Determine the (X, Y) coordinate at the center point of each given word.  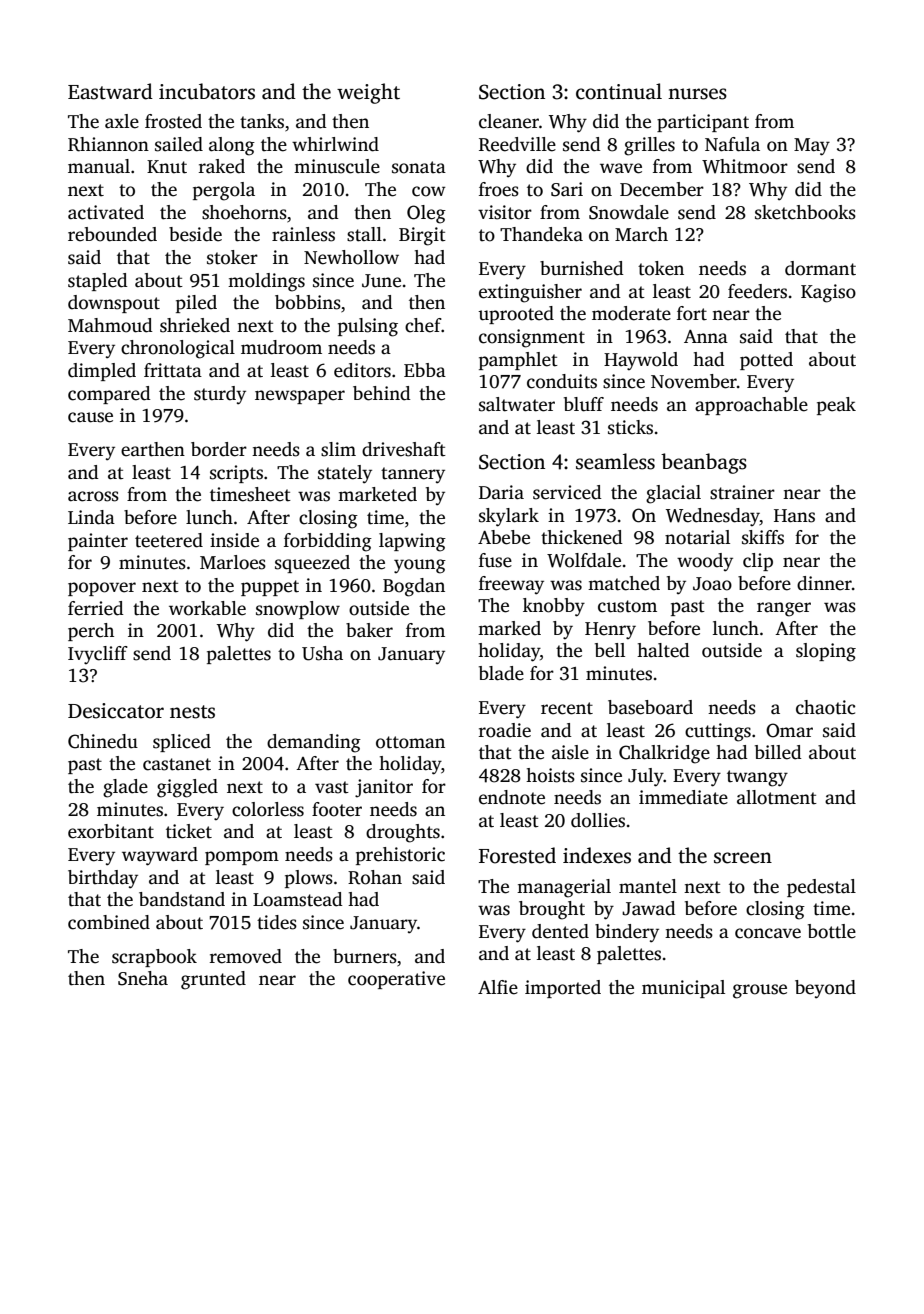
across (93, 496)
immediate (683, 797)
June (381, 281)
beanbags (704, 463)
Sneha (143, 978)
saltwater (517, 404)
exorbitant (111, 831)
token (661, 268)
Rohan (375, 877)
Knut (167, 167)
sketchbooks (805, 212)
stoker (232, 257)
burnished (582, 268)
